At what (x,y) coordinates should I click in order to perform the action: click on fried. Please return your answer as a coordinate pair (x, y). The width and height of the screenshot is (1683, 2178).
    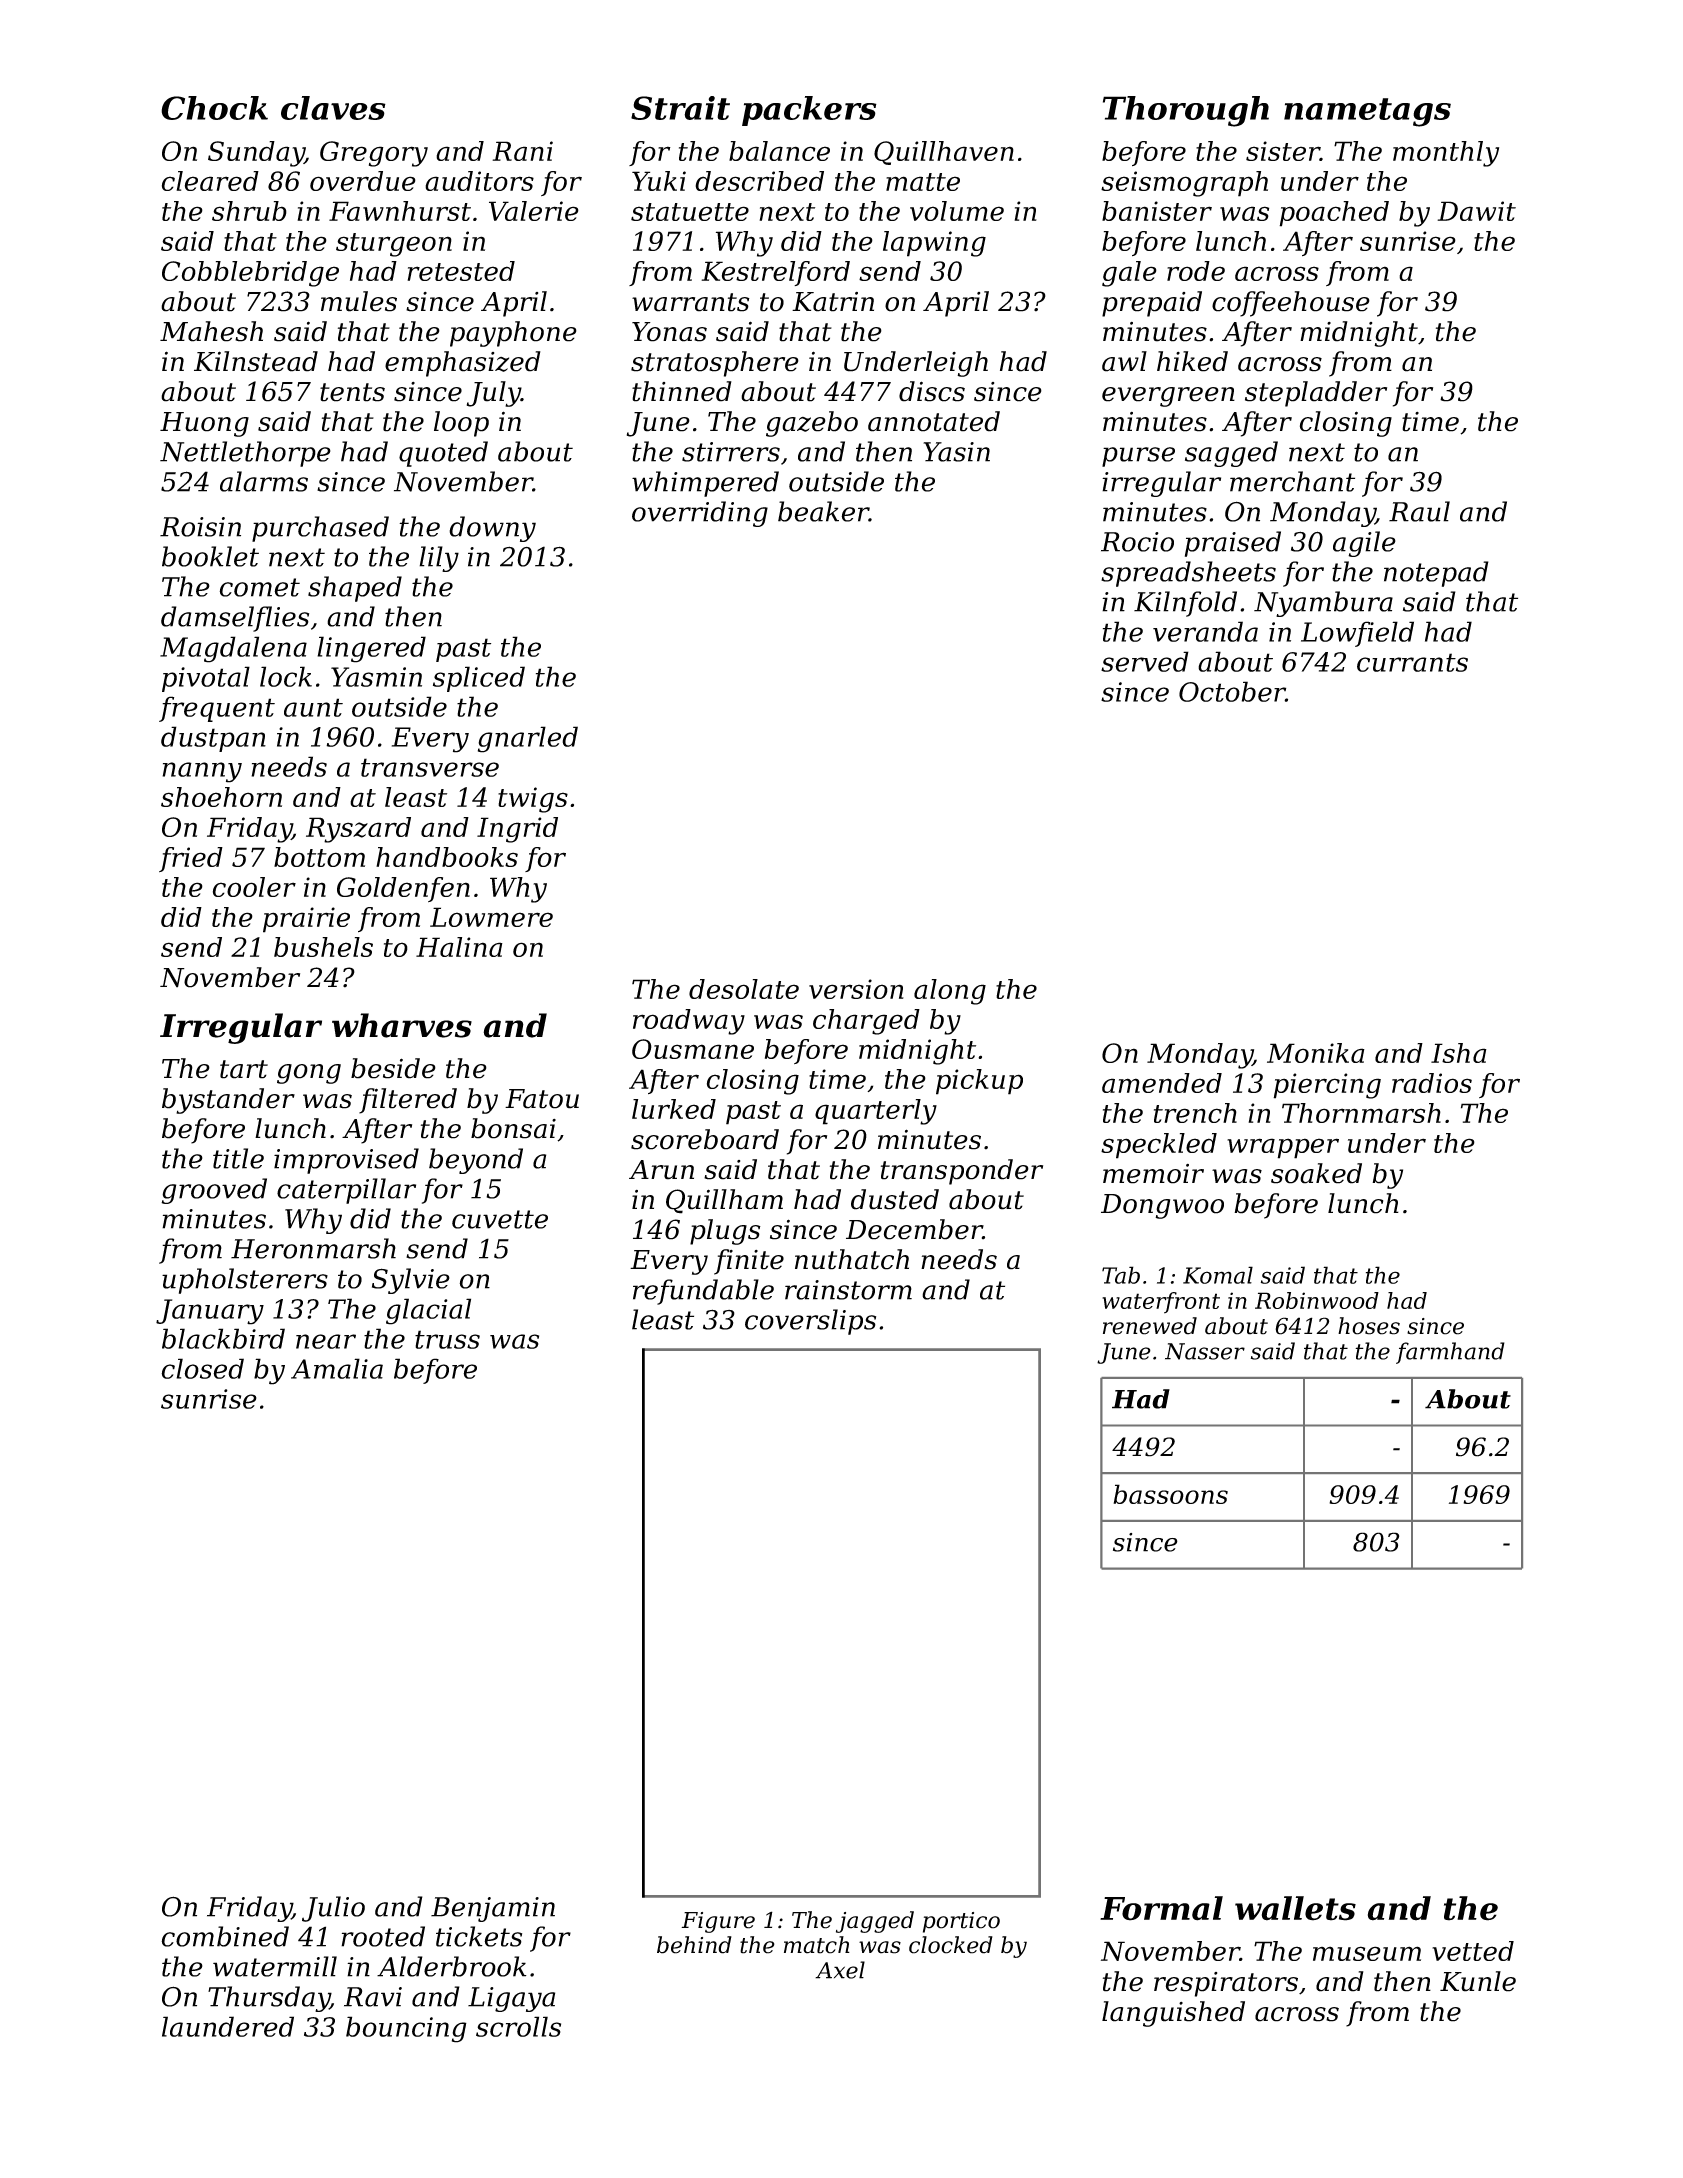
    Looking at the image, I should click on (191, 859).
